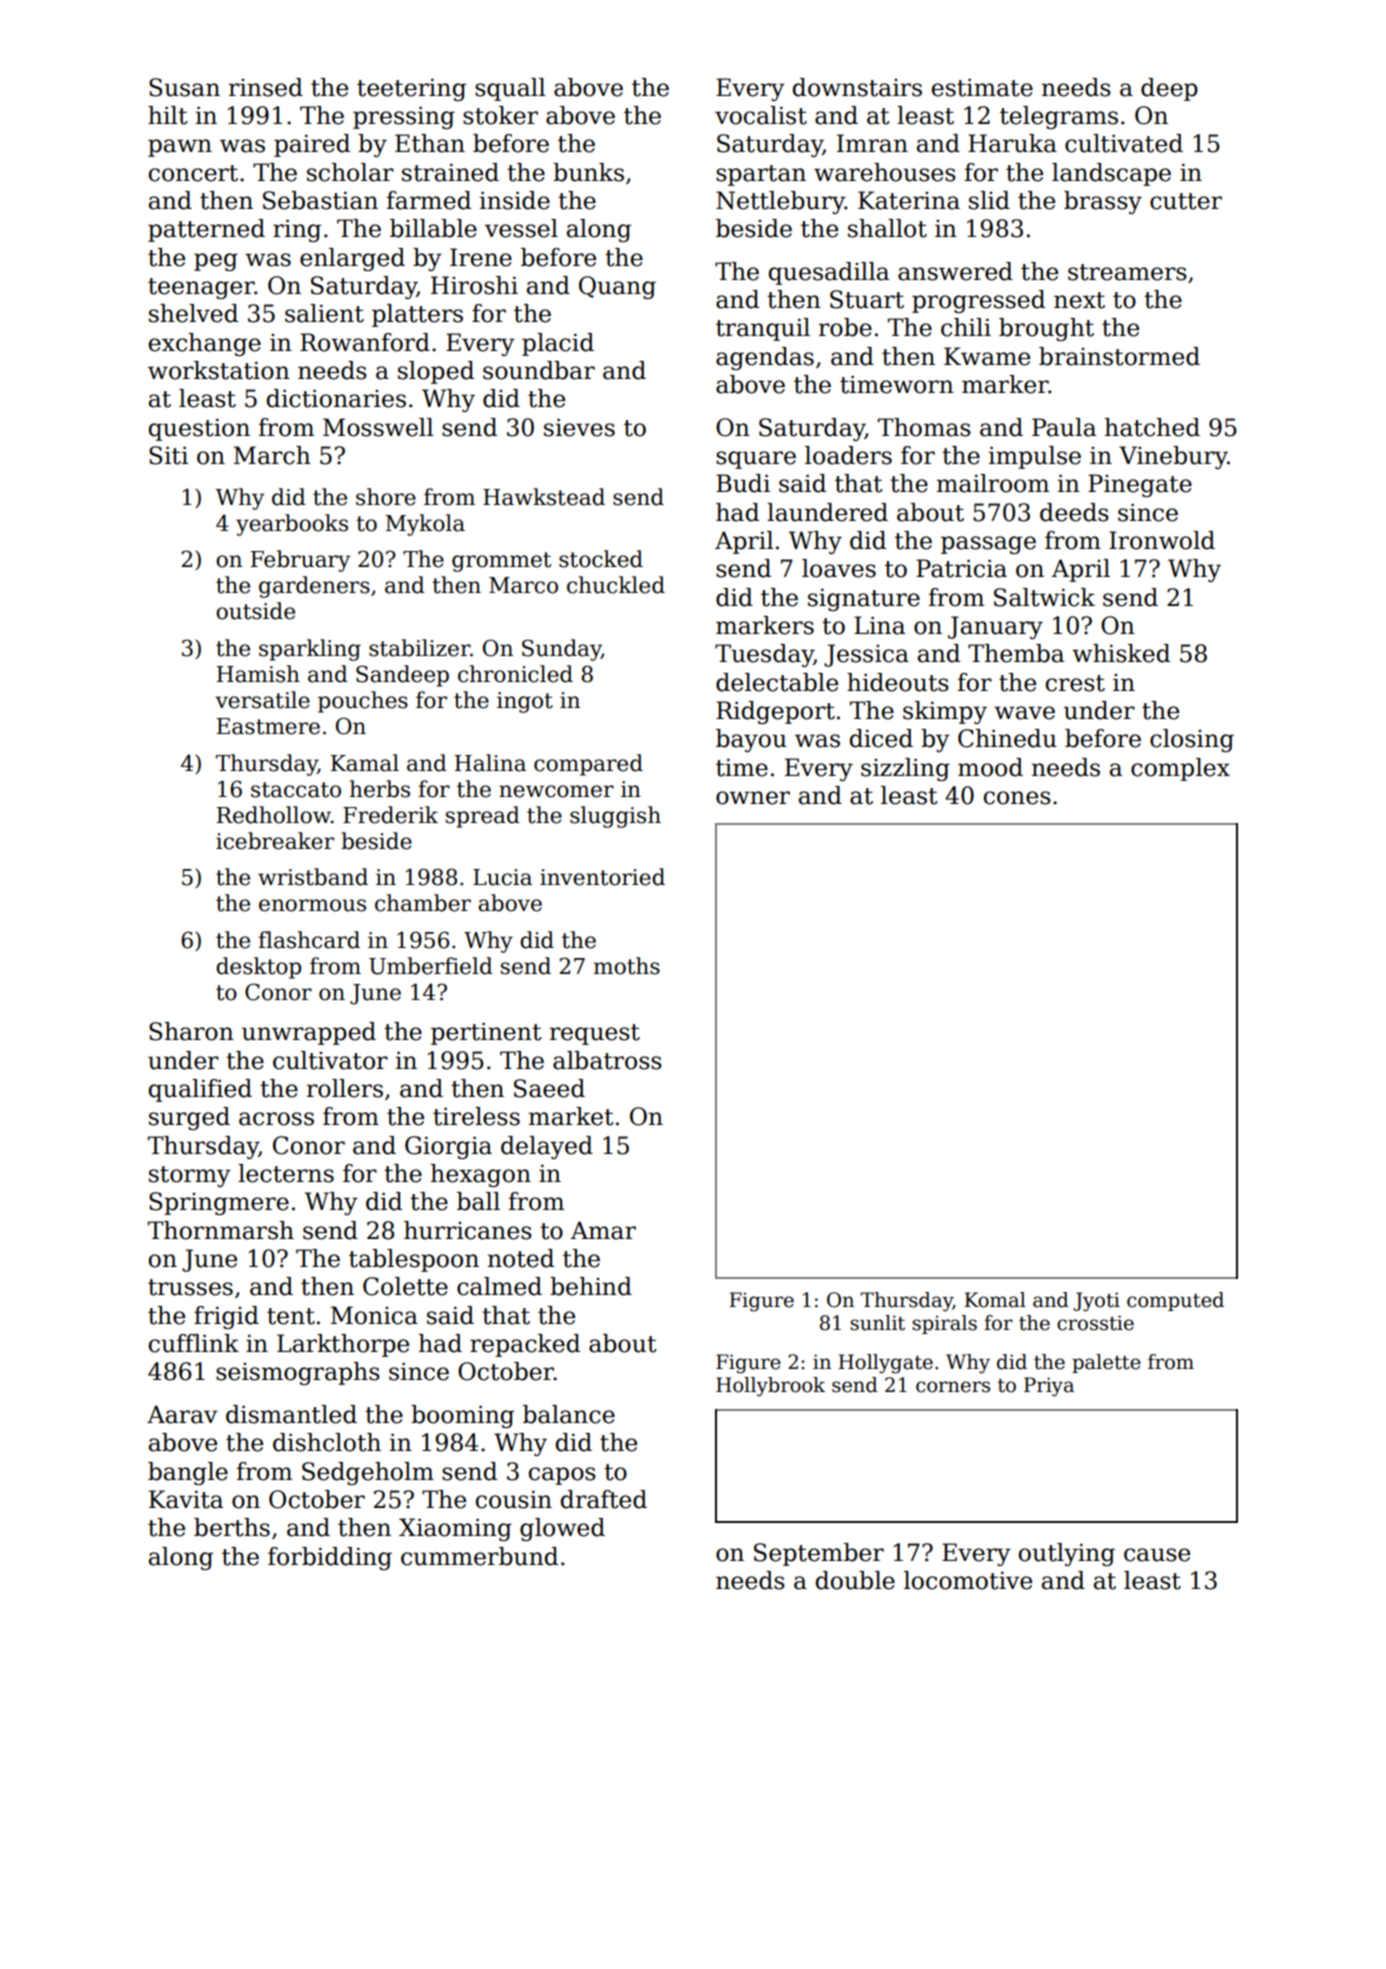 This screenshot has width=1386, height=1969. What do you see at coordinates (468, 1230) in the screenshot?
I see `hurricanes` at bounding box center [468, 1230].
